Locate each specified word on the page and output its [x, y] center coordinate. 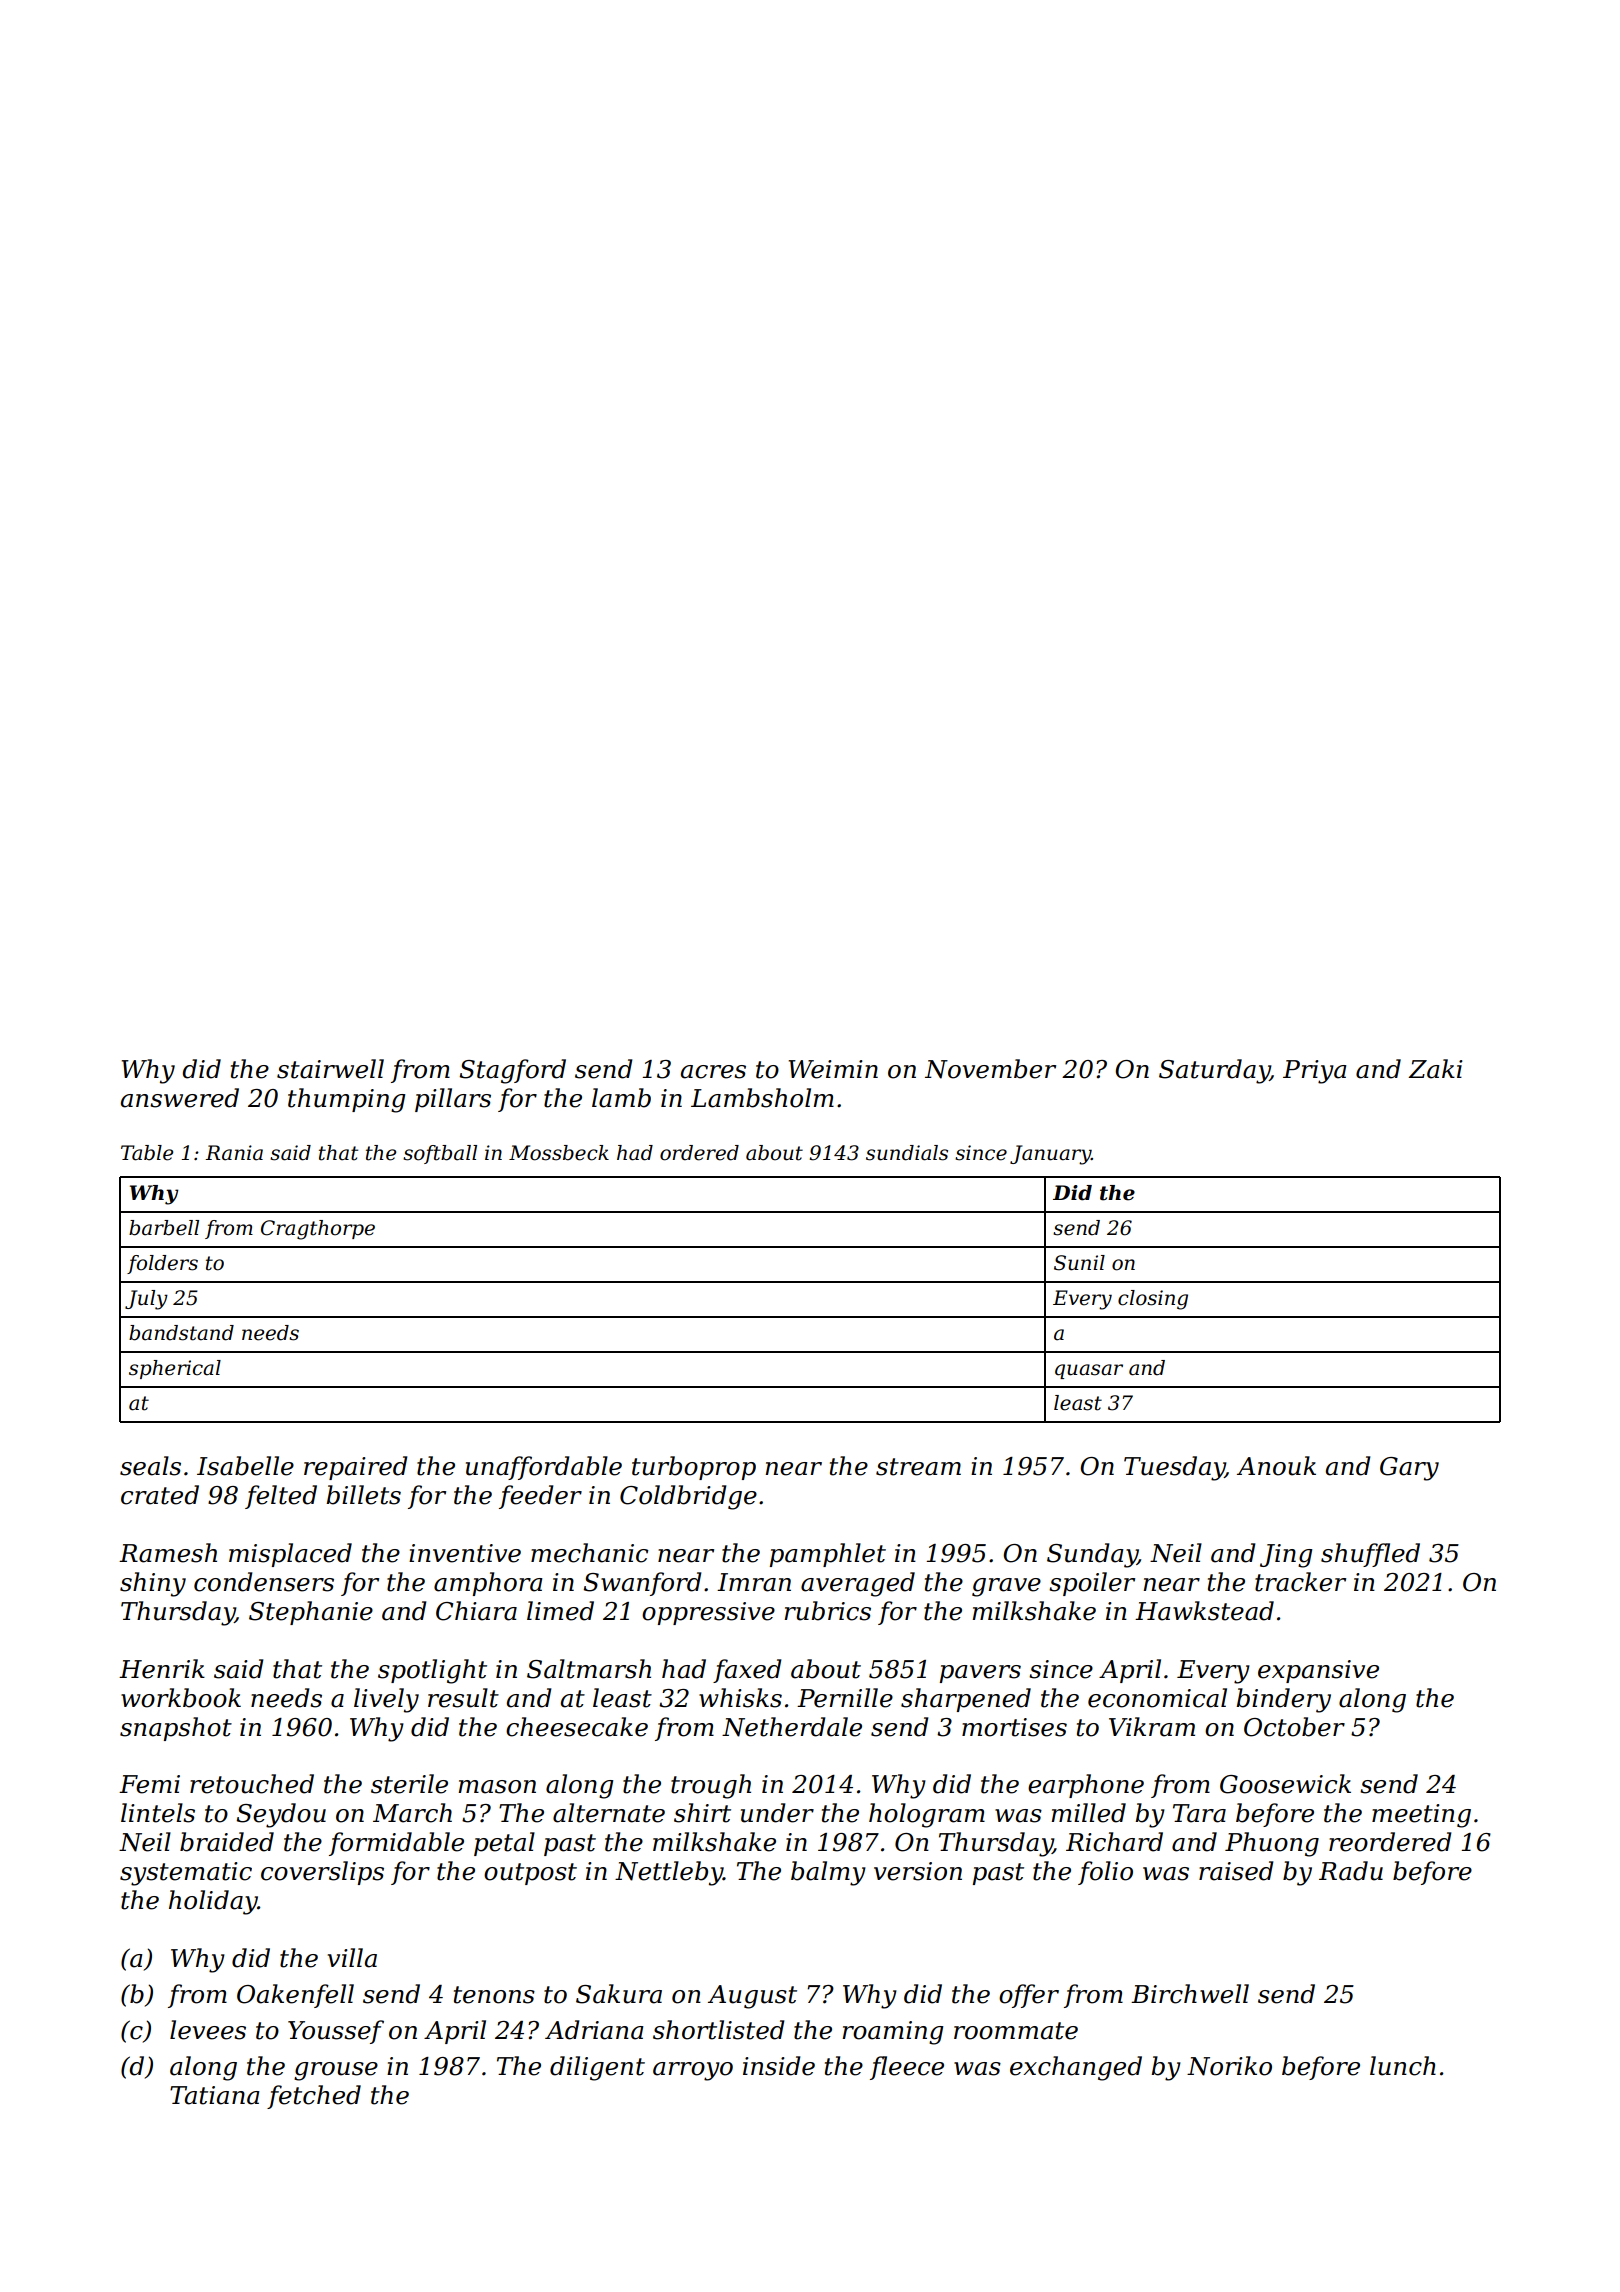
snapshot [176, 1729]
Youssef [336, 2032]
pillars [453, 1100]
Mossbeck [559, 1153]
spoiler [1092, 1584]
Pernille [845, 1698]
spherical [175, 1369]
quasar [1089, 1371]
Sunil [1079, 1263]
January [1050, 1155]
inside [779, 2066]
